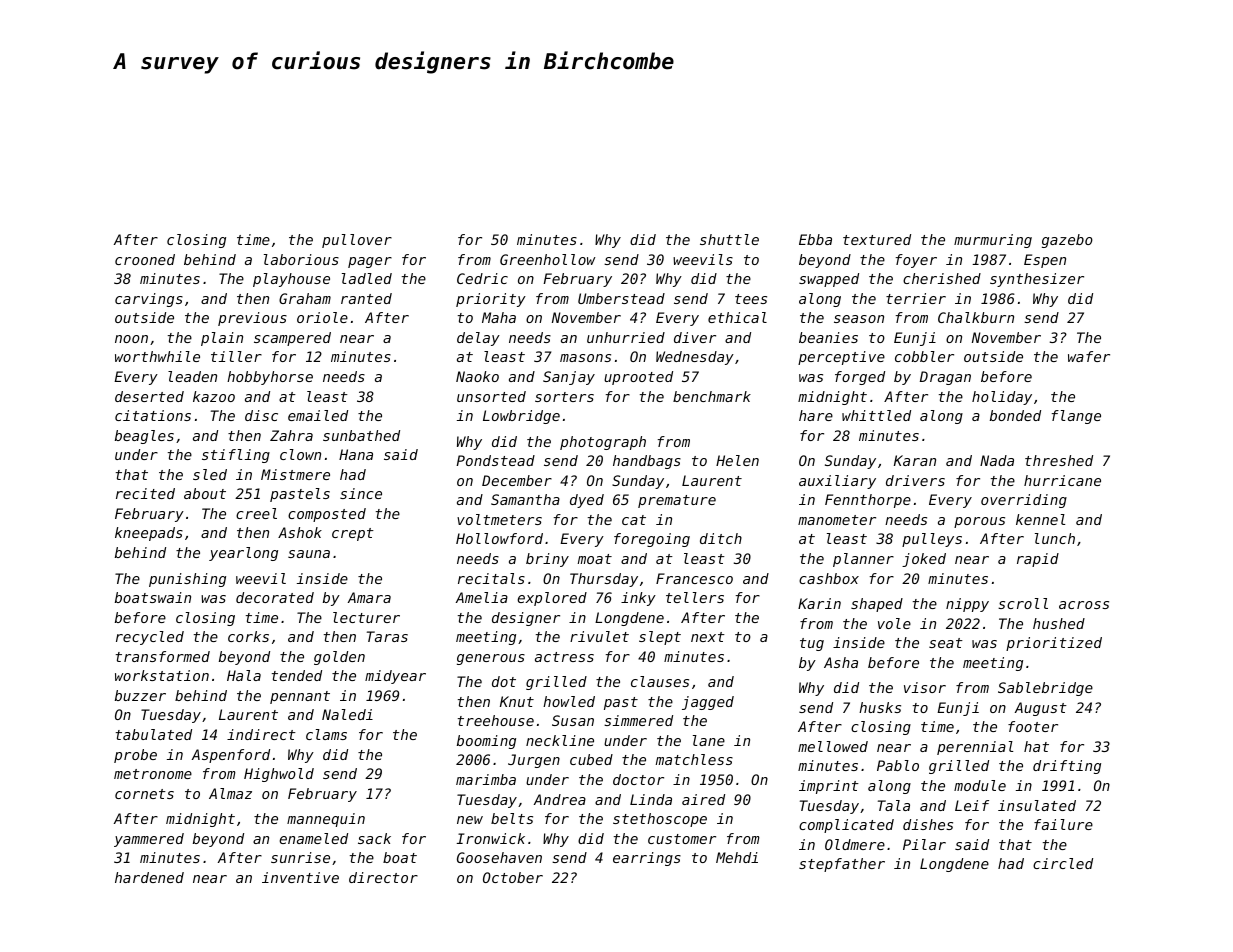  What do you see at coordinates (318, 415) in the page?
I see `emailed` at bounding box center [318, 415].
